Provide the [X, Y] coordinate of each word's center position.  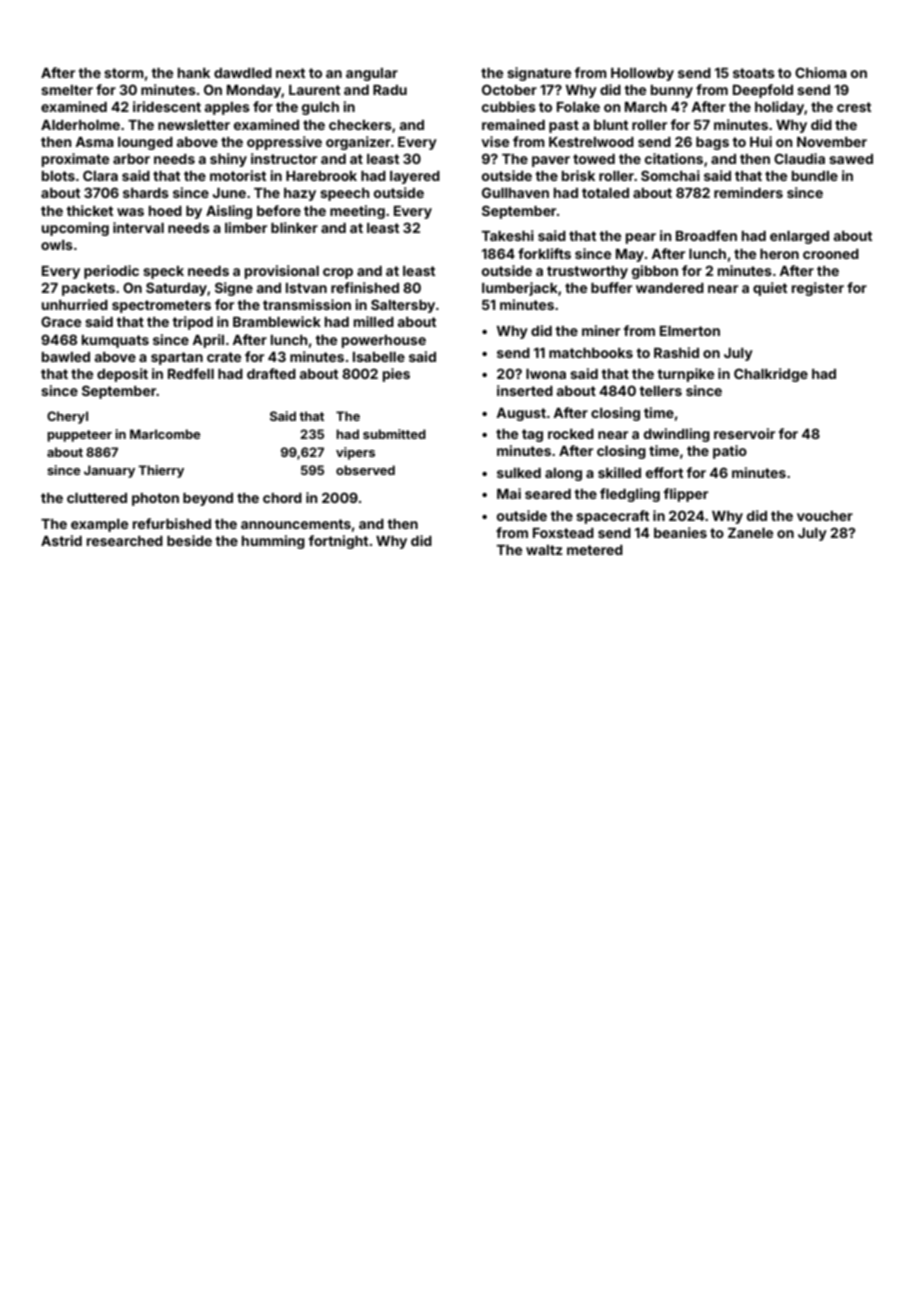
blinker [294, 227]
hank [194, 73]
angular [372, 74]
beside [189, 540]
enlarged [799, 237]
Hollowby [642, 74]
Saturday [176, 289]
